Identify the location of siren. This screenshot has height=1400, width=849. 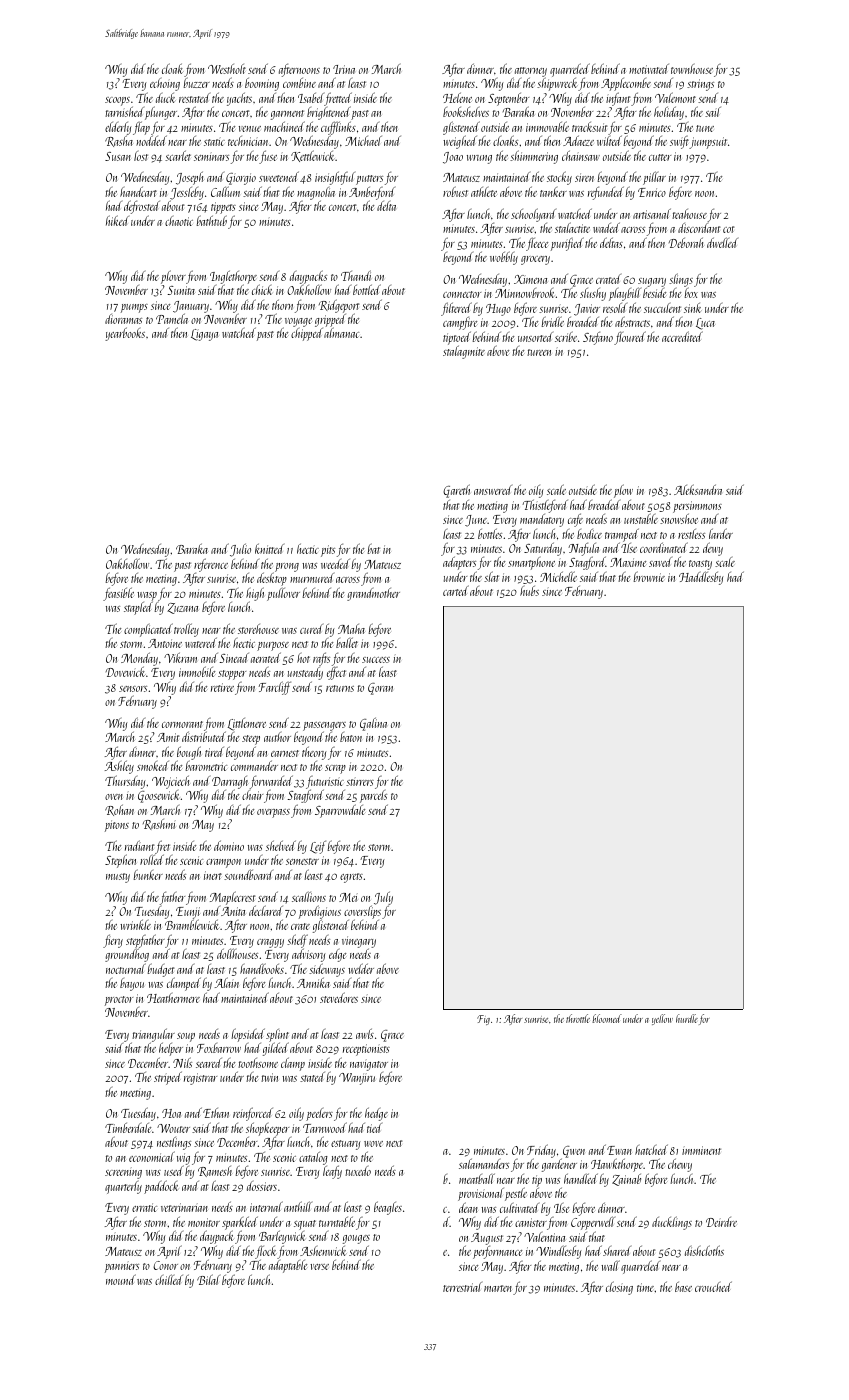
(584, 177).
